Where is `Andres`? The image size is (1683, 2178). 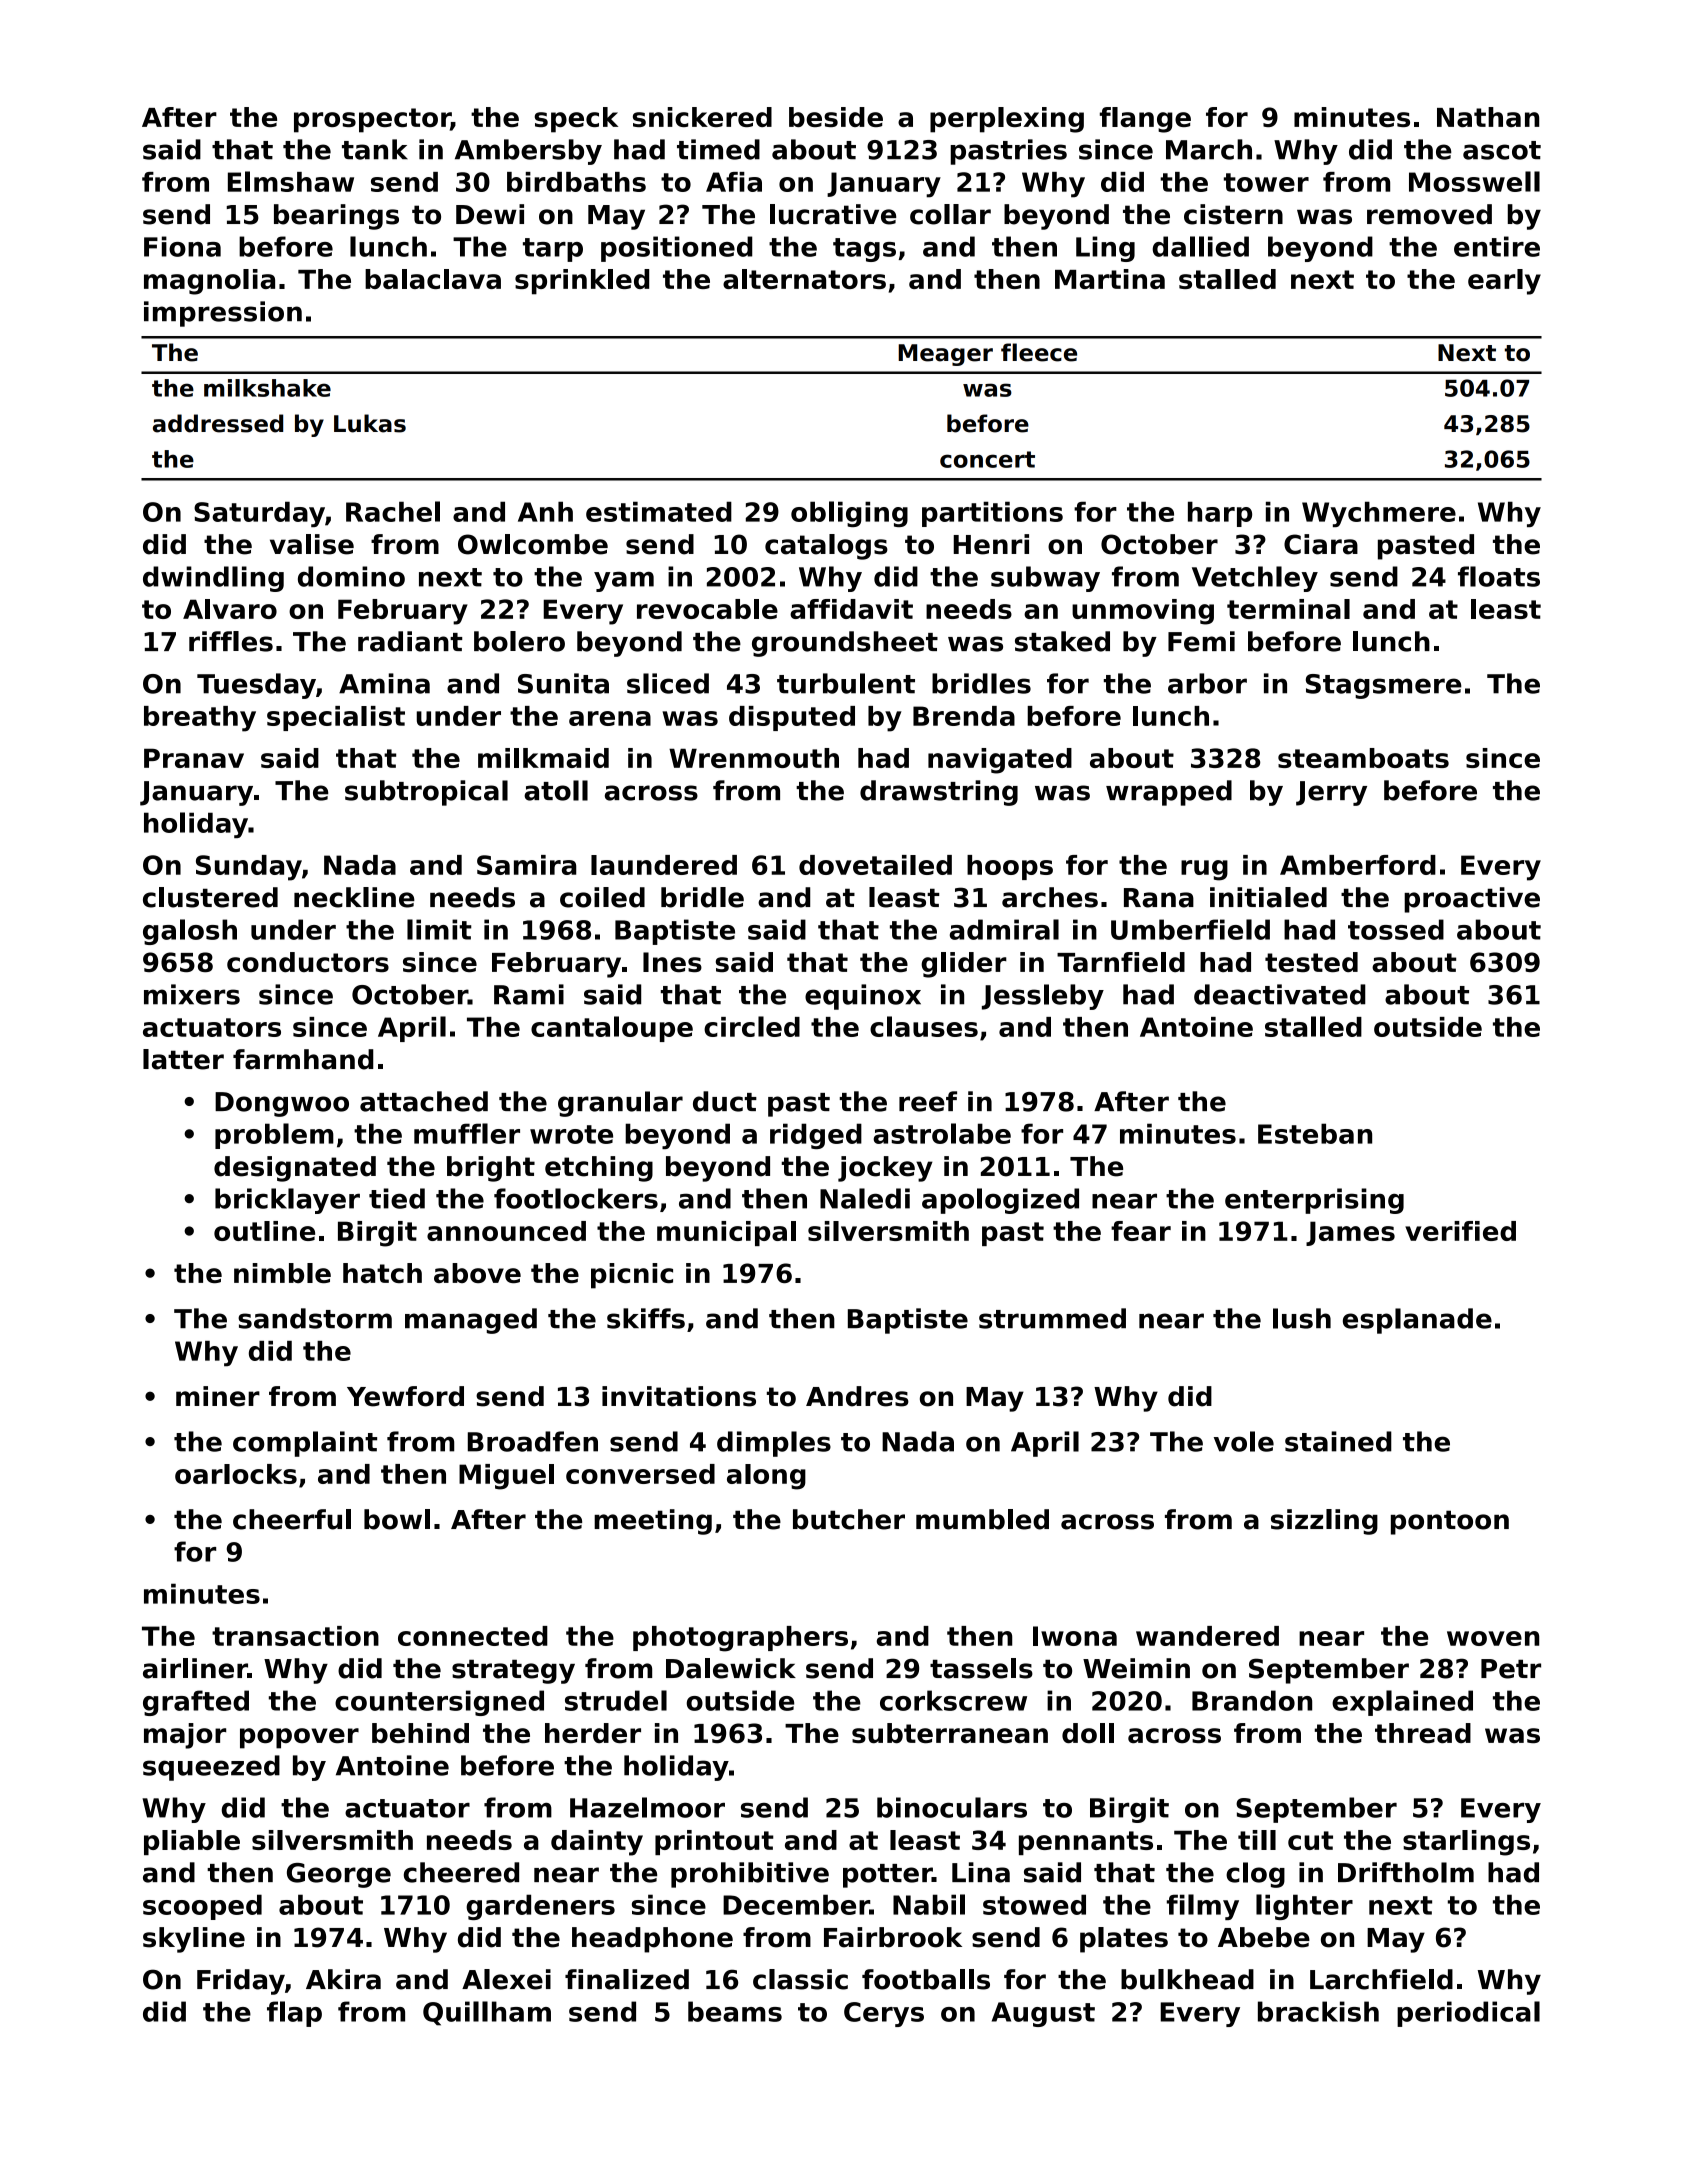
Andres is located at coordinates (857, 1396).
